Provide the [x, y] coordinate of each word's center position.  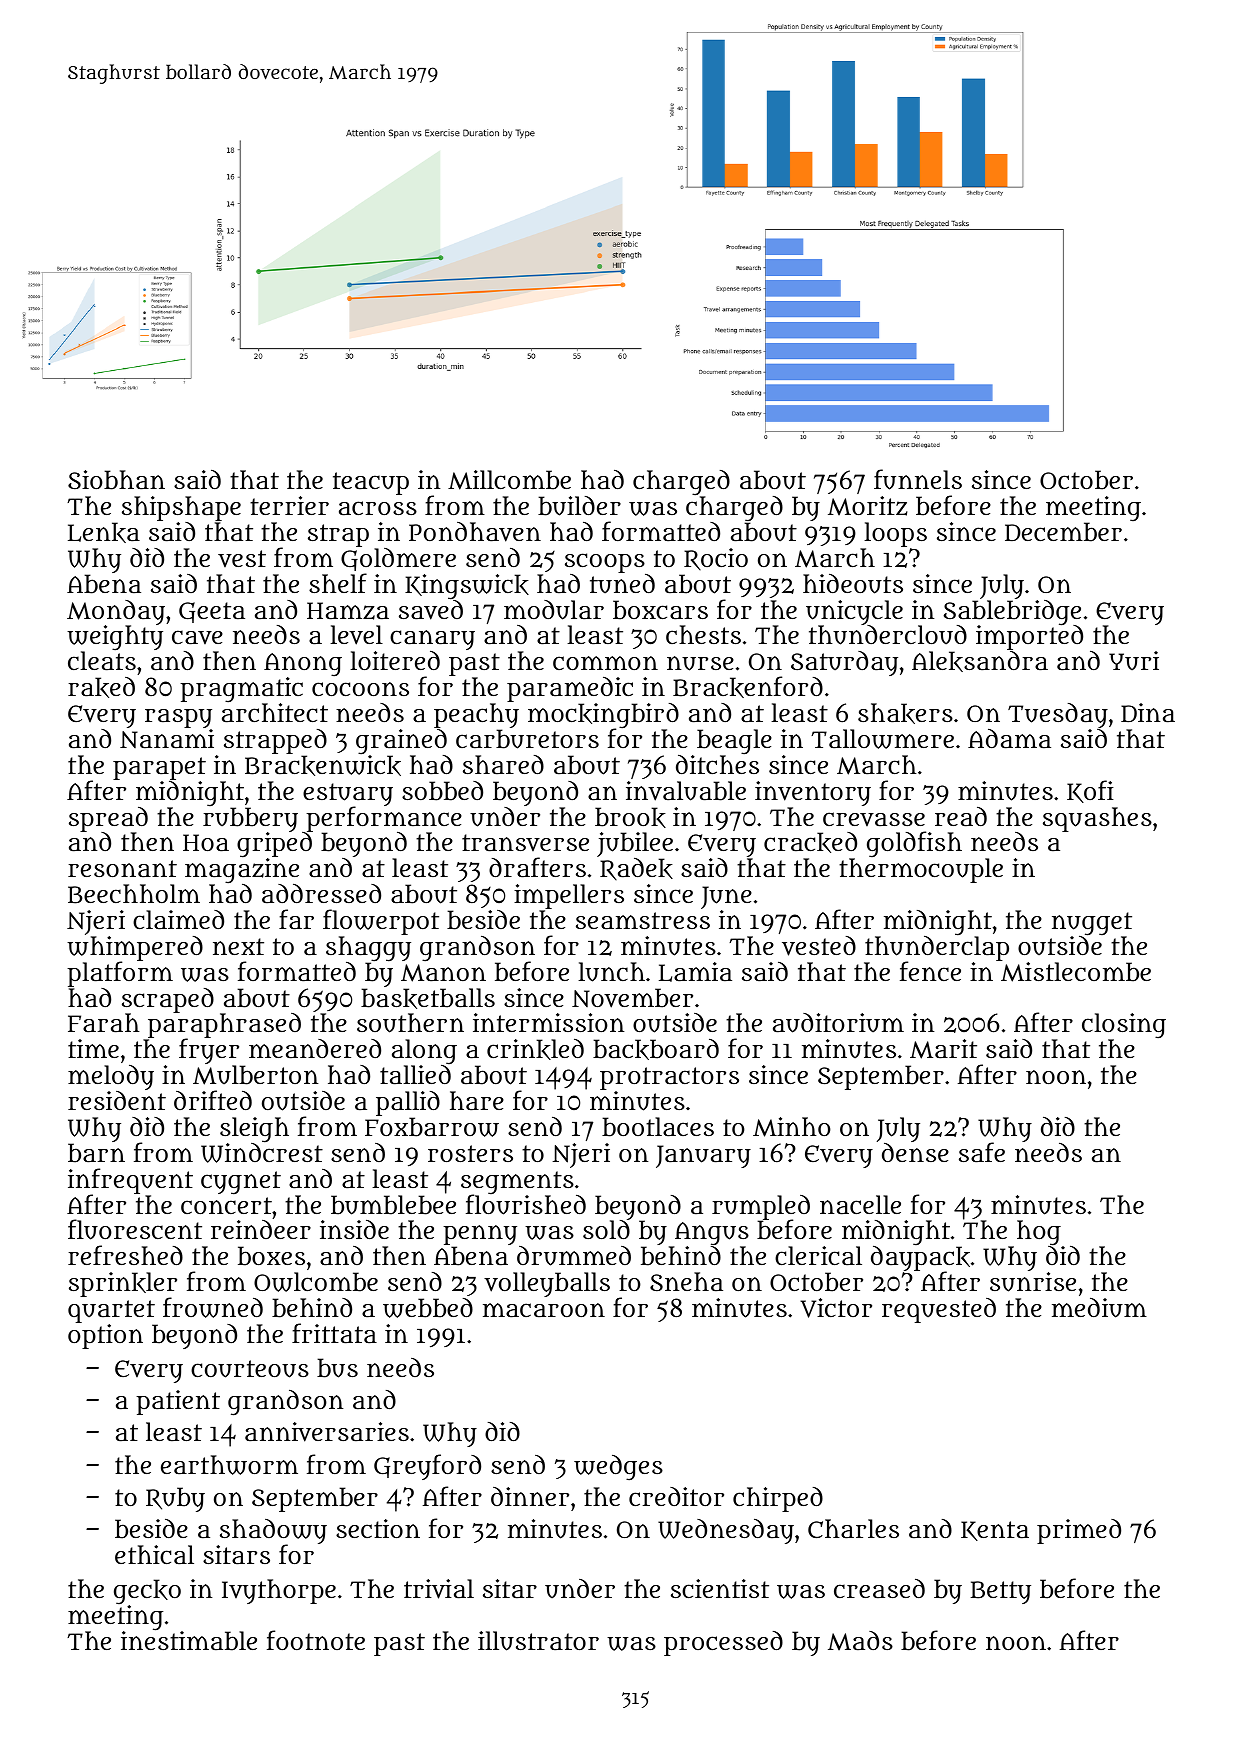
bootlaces [658, 1127]
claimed [178, 920]
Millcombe [509, 480]
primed [1079, 1531]
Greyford [427, 1467]
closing [1124, 1026]
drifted [213, 1100]
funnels [918, 479]
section [378, 1528]
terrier [289, 505]
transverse [525, 843]
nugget [1092, 924]
